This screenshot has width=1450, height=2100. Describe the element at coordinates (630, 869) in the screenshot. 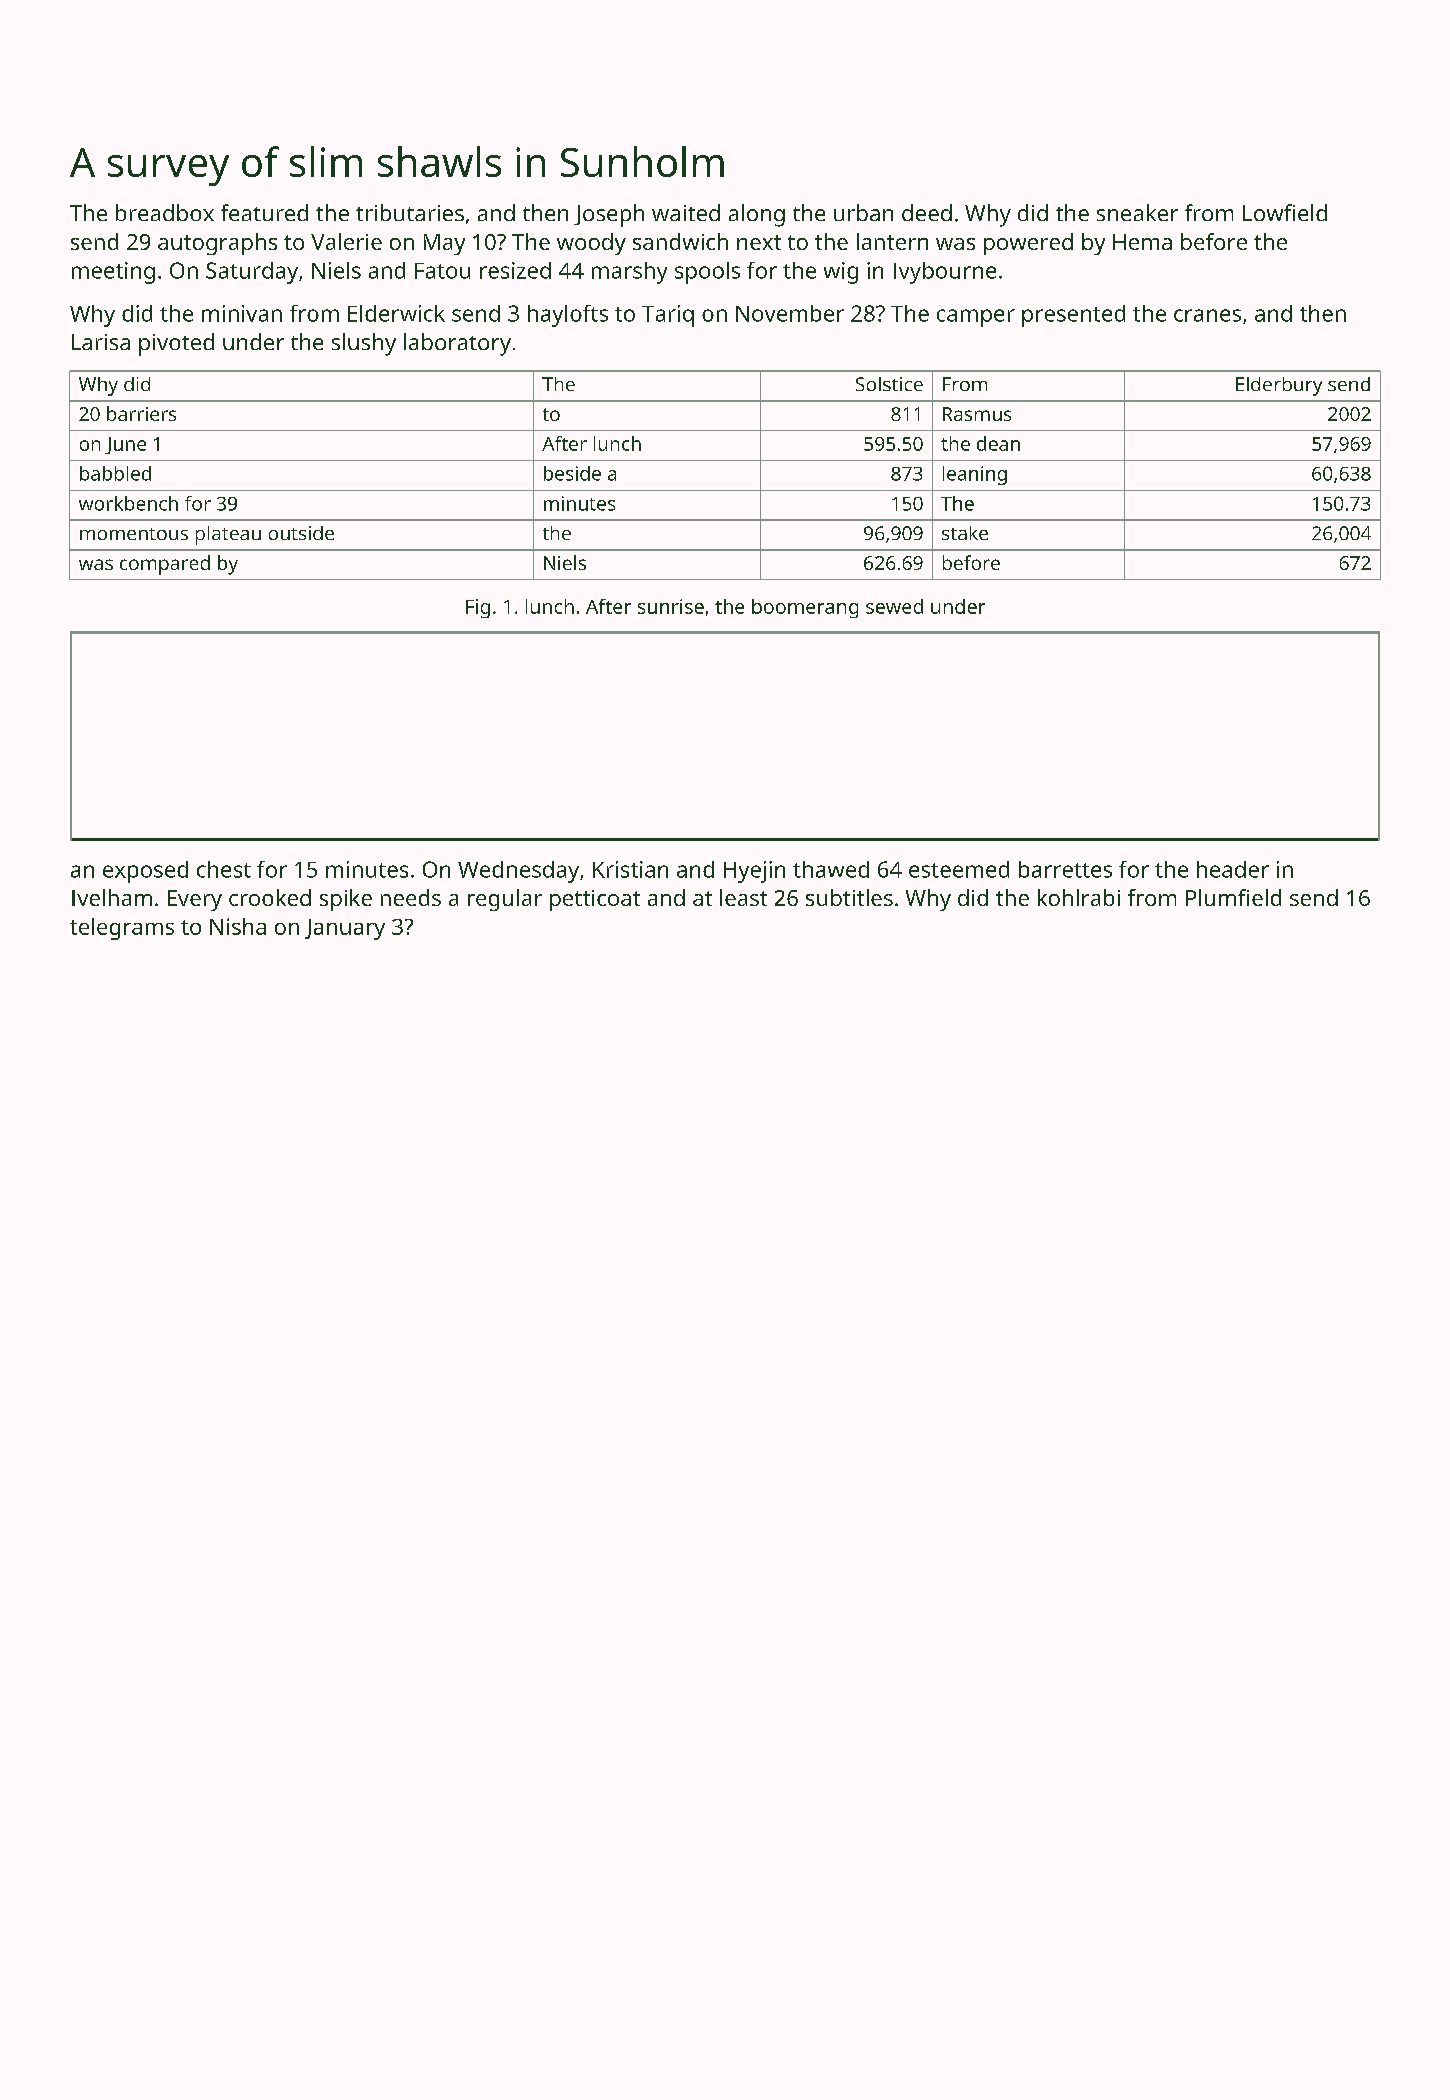

I see `Kristian` at that location.
